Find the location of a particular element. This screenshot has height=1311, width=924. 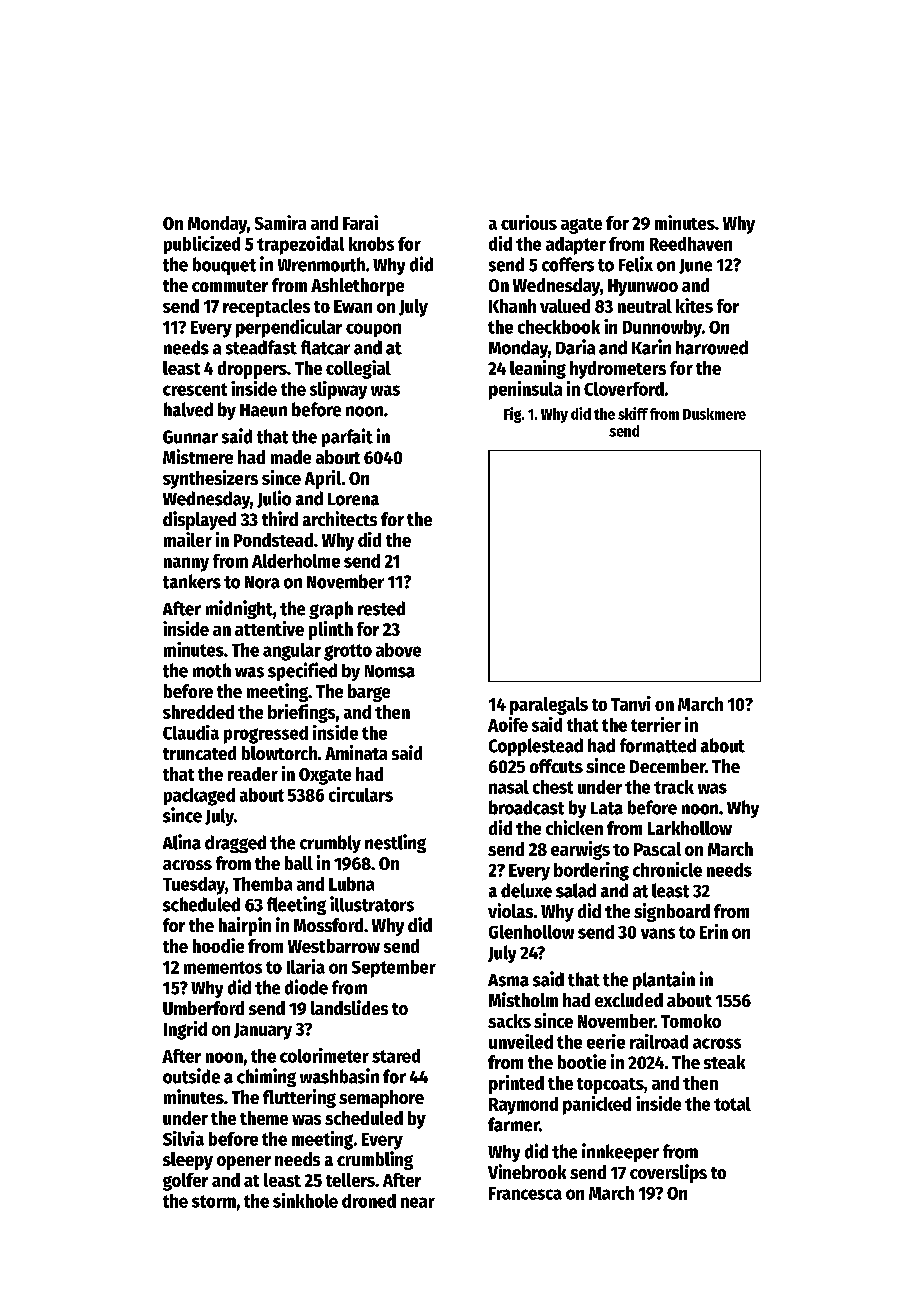

Francesca is located at coordinates (525, 1193).
